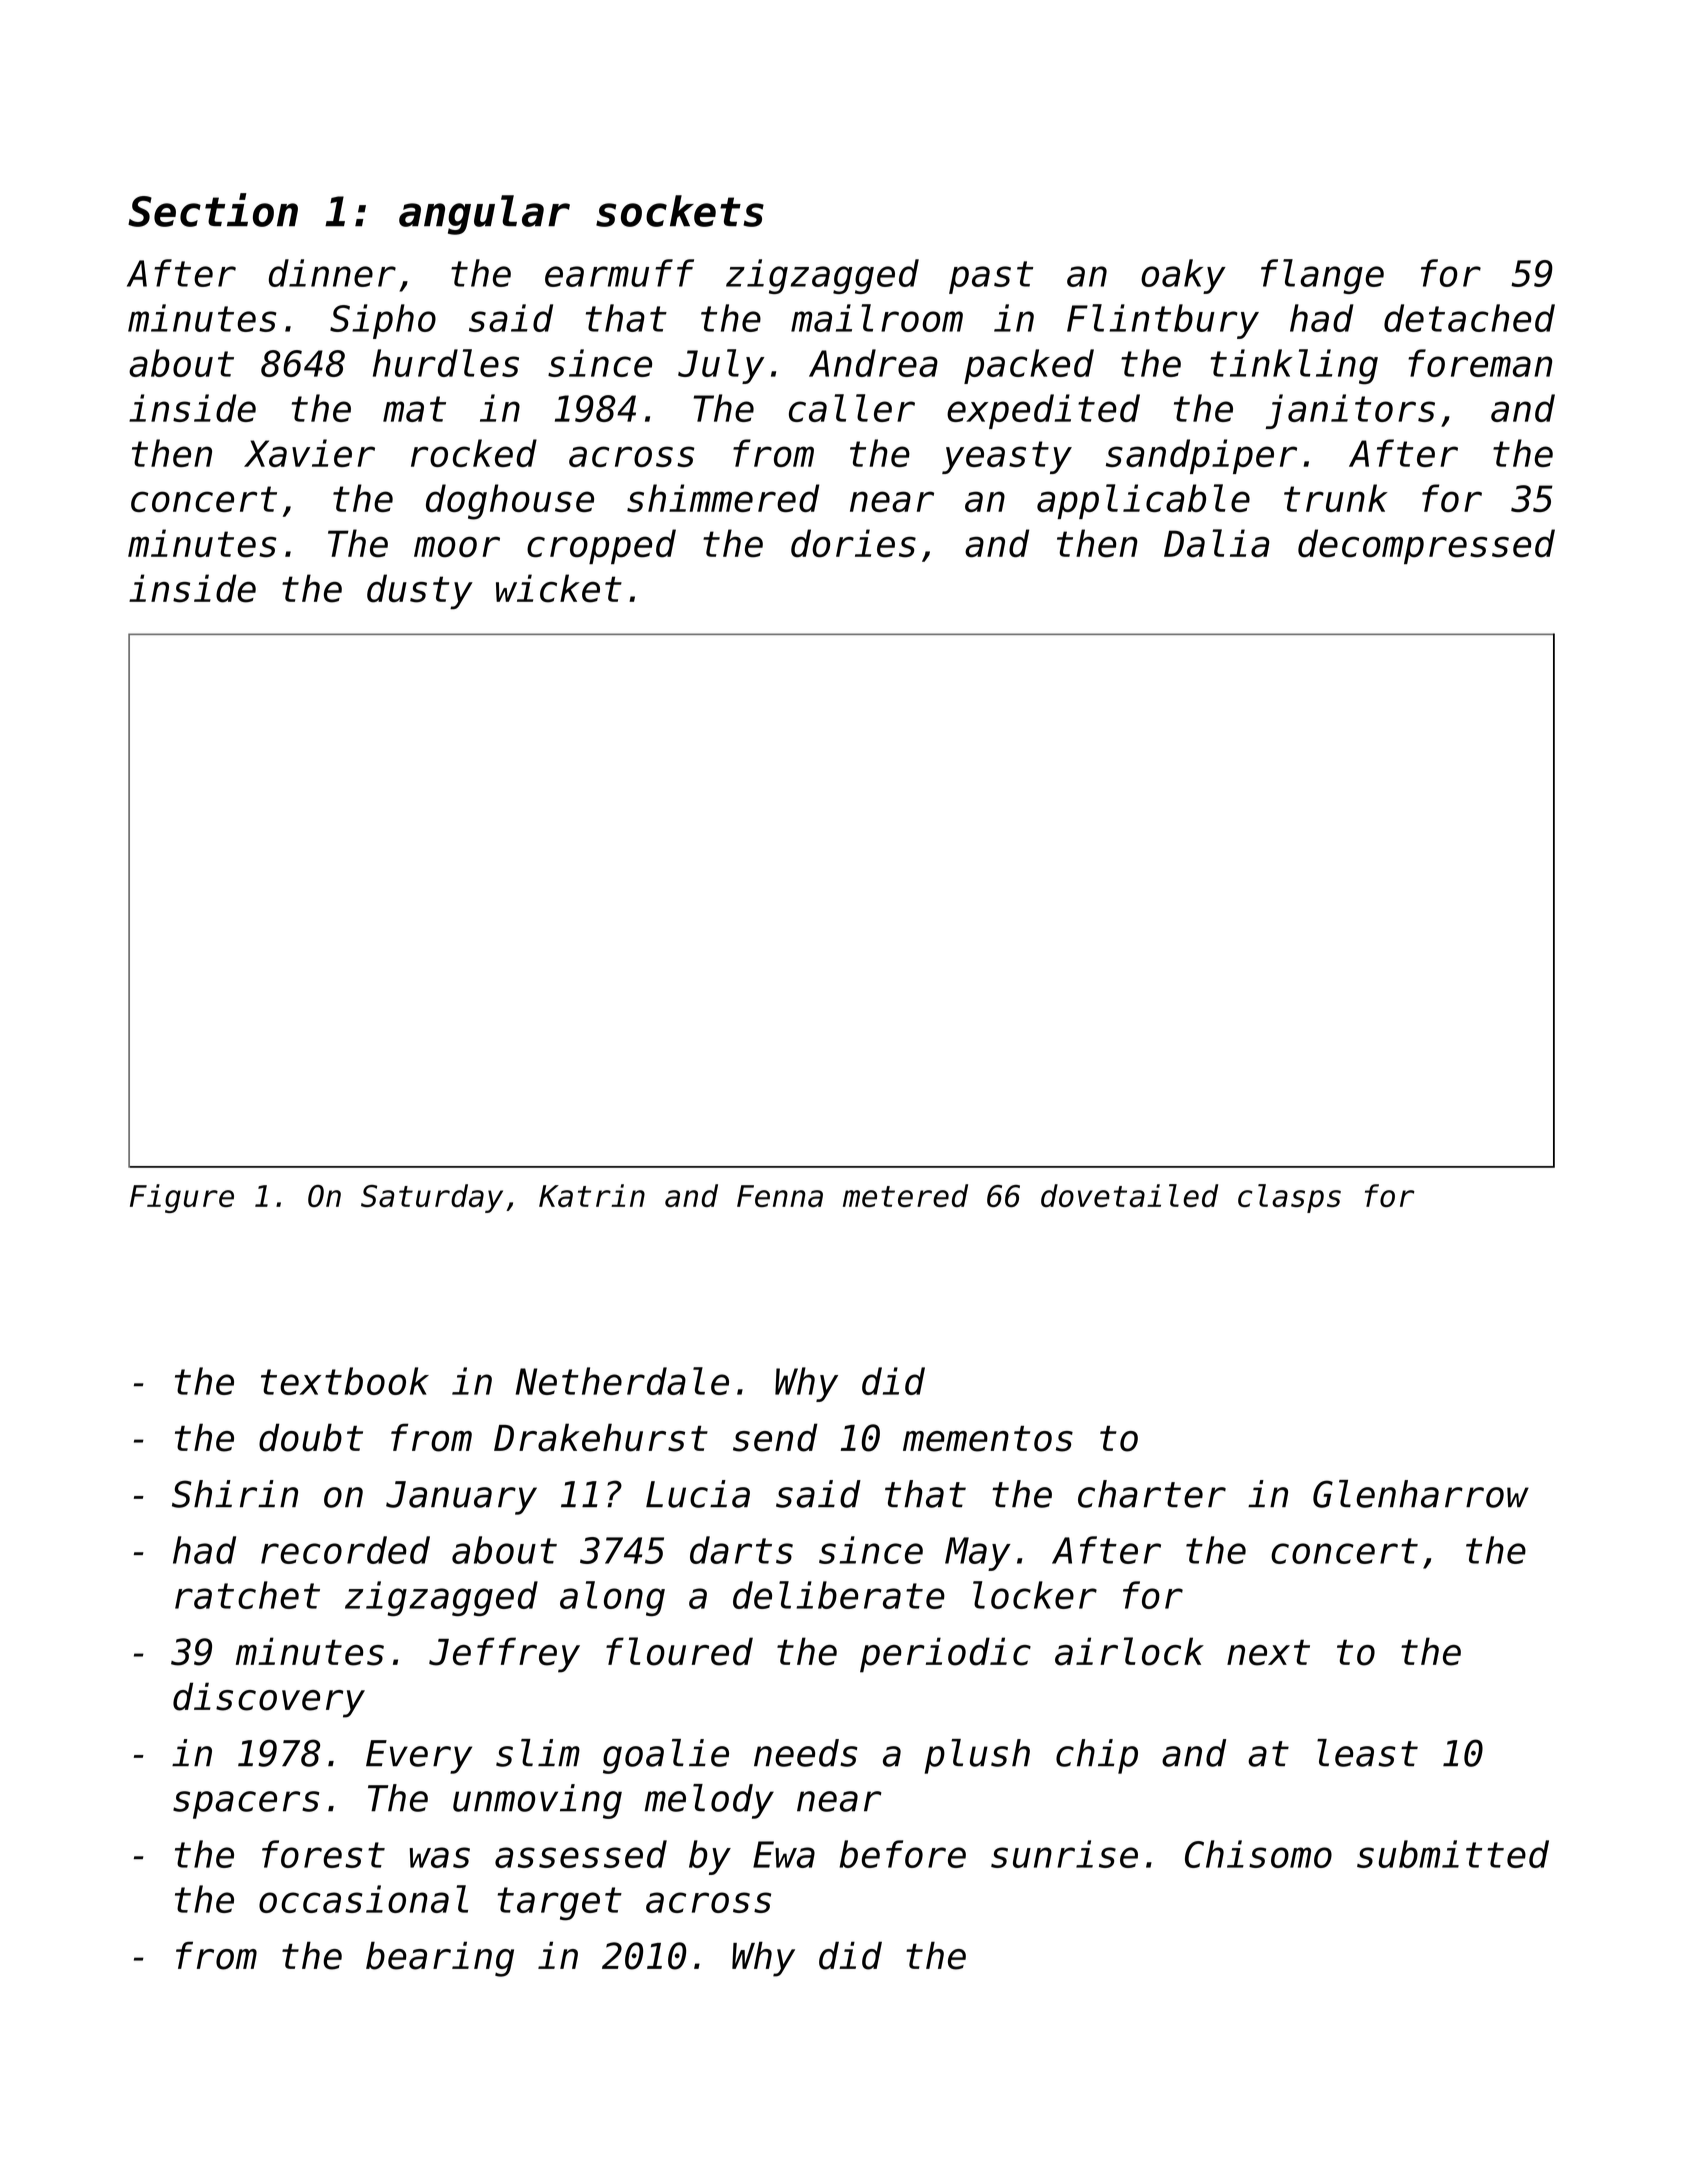 The width and height of the image is (1683, 2178). What do you see at coordinates (680, 211) in the image?
I see `sockets` at bounding box center [680, 211].
